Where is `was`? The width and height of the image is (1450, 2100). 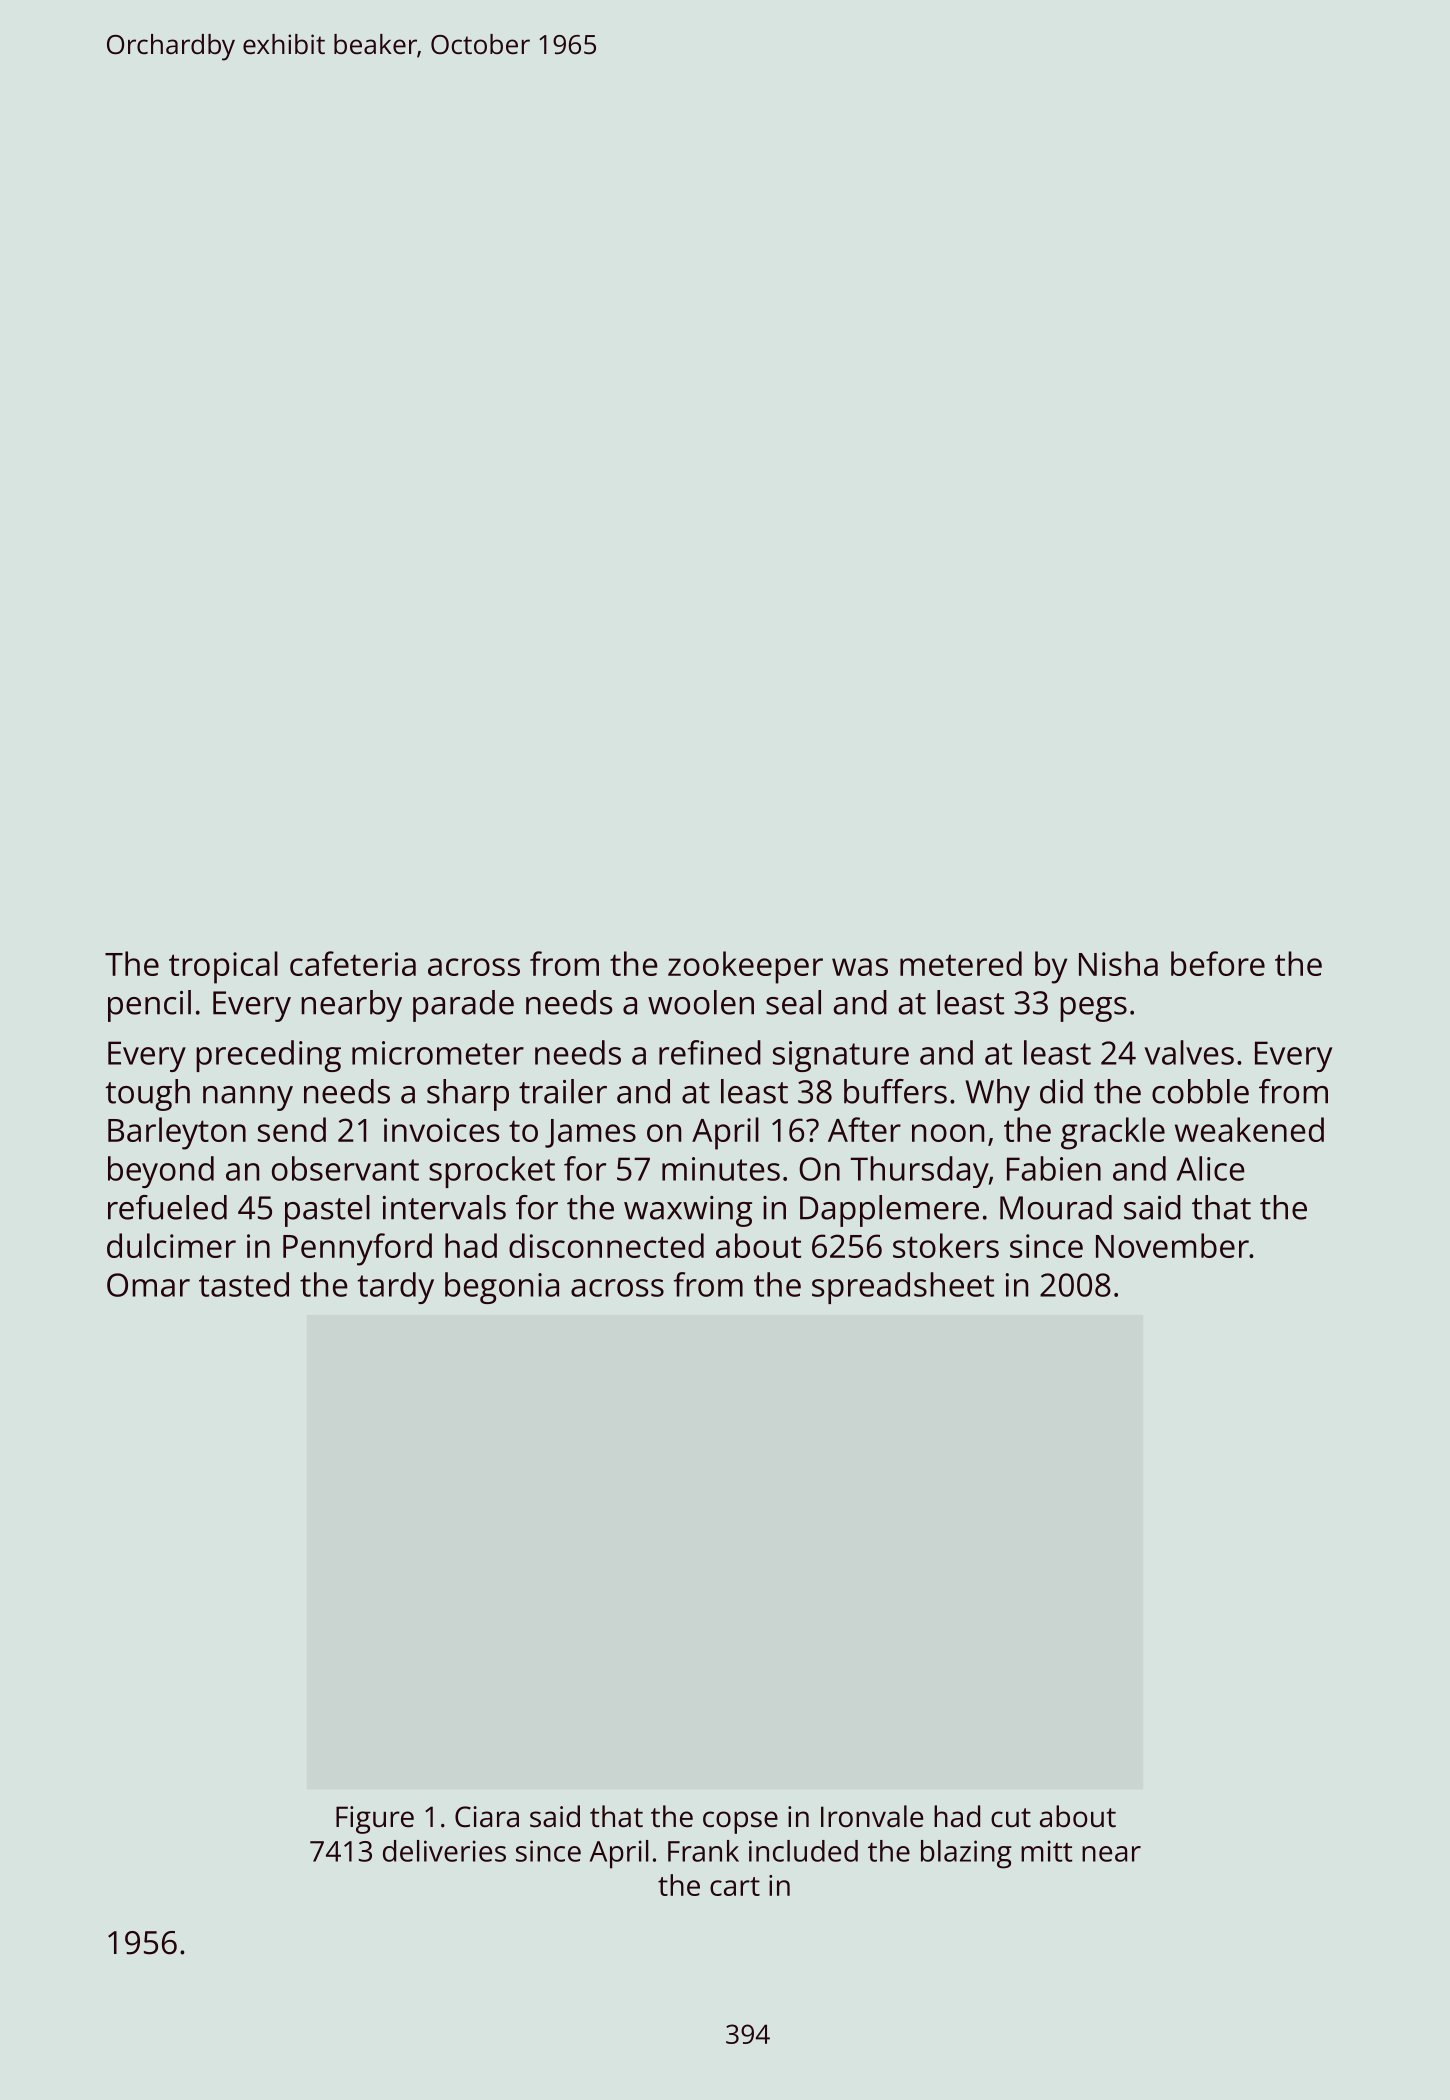
was is located at coordinates (860, 967).
